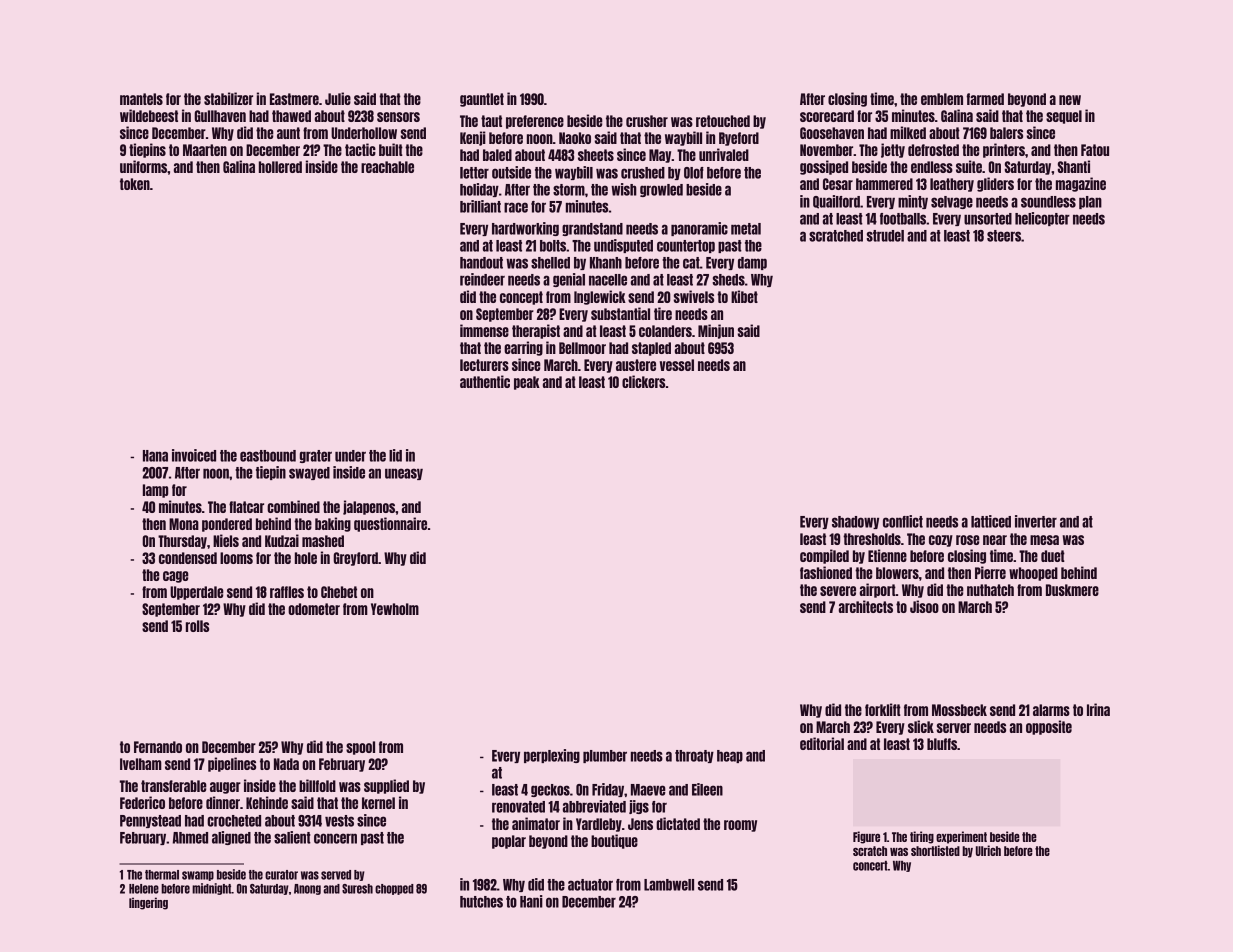 Image resolution: width=1233 pixels, height=952 pixels. What do you see at coordinates (267, 802) in the screenshot?
I see `Kehinde` at bounding box center [267, 802].
